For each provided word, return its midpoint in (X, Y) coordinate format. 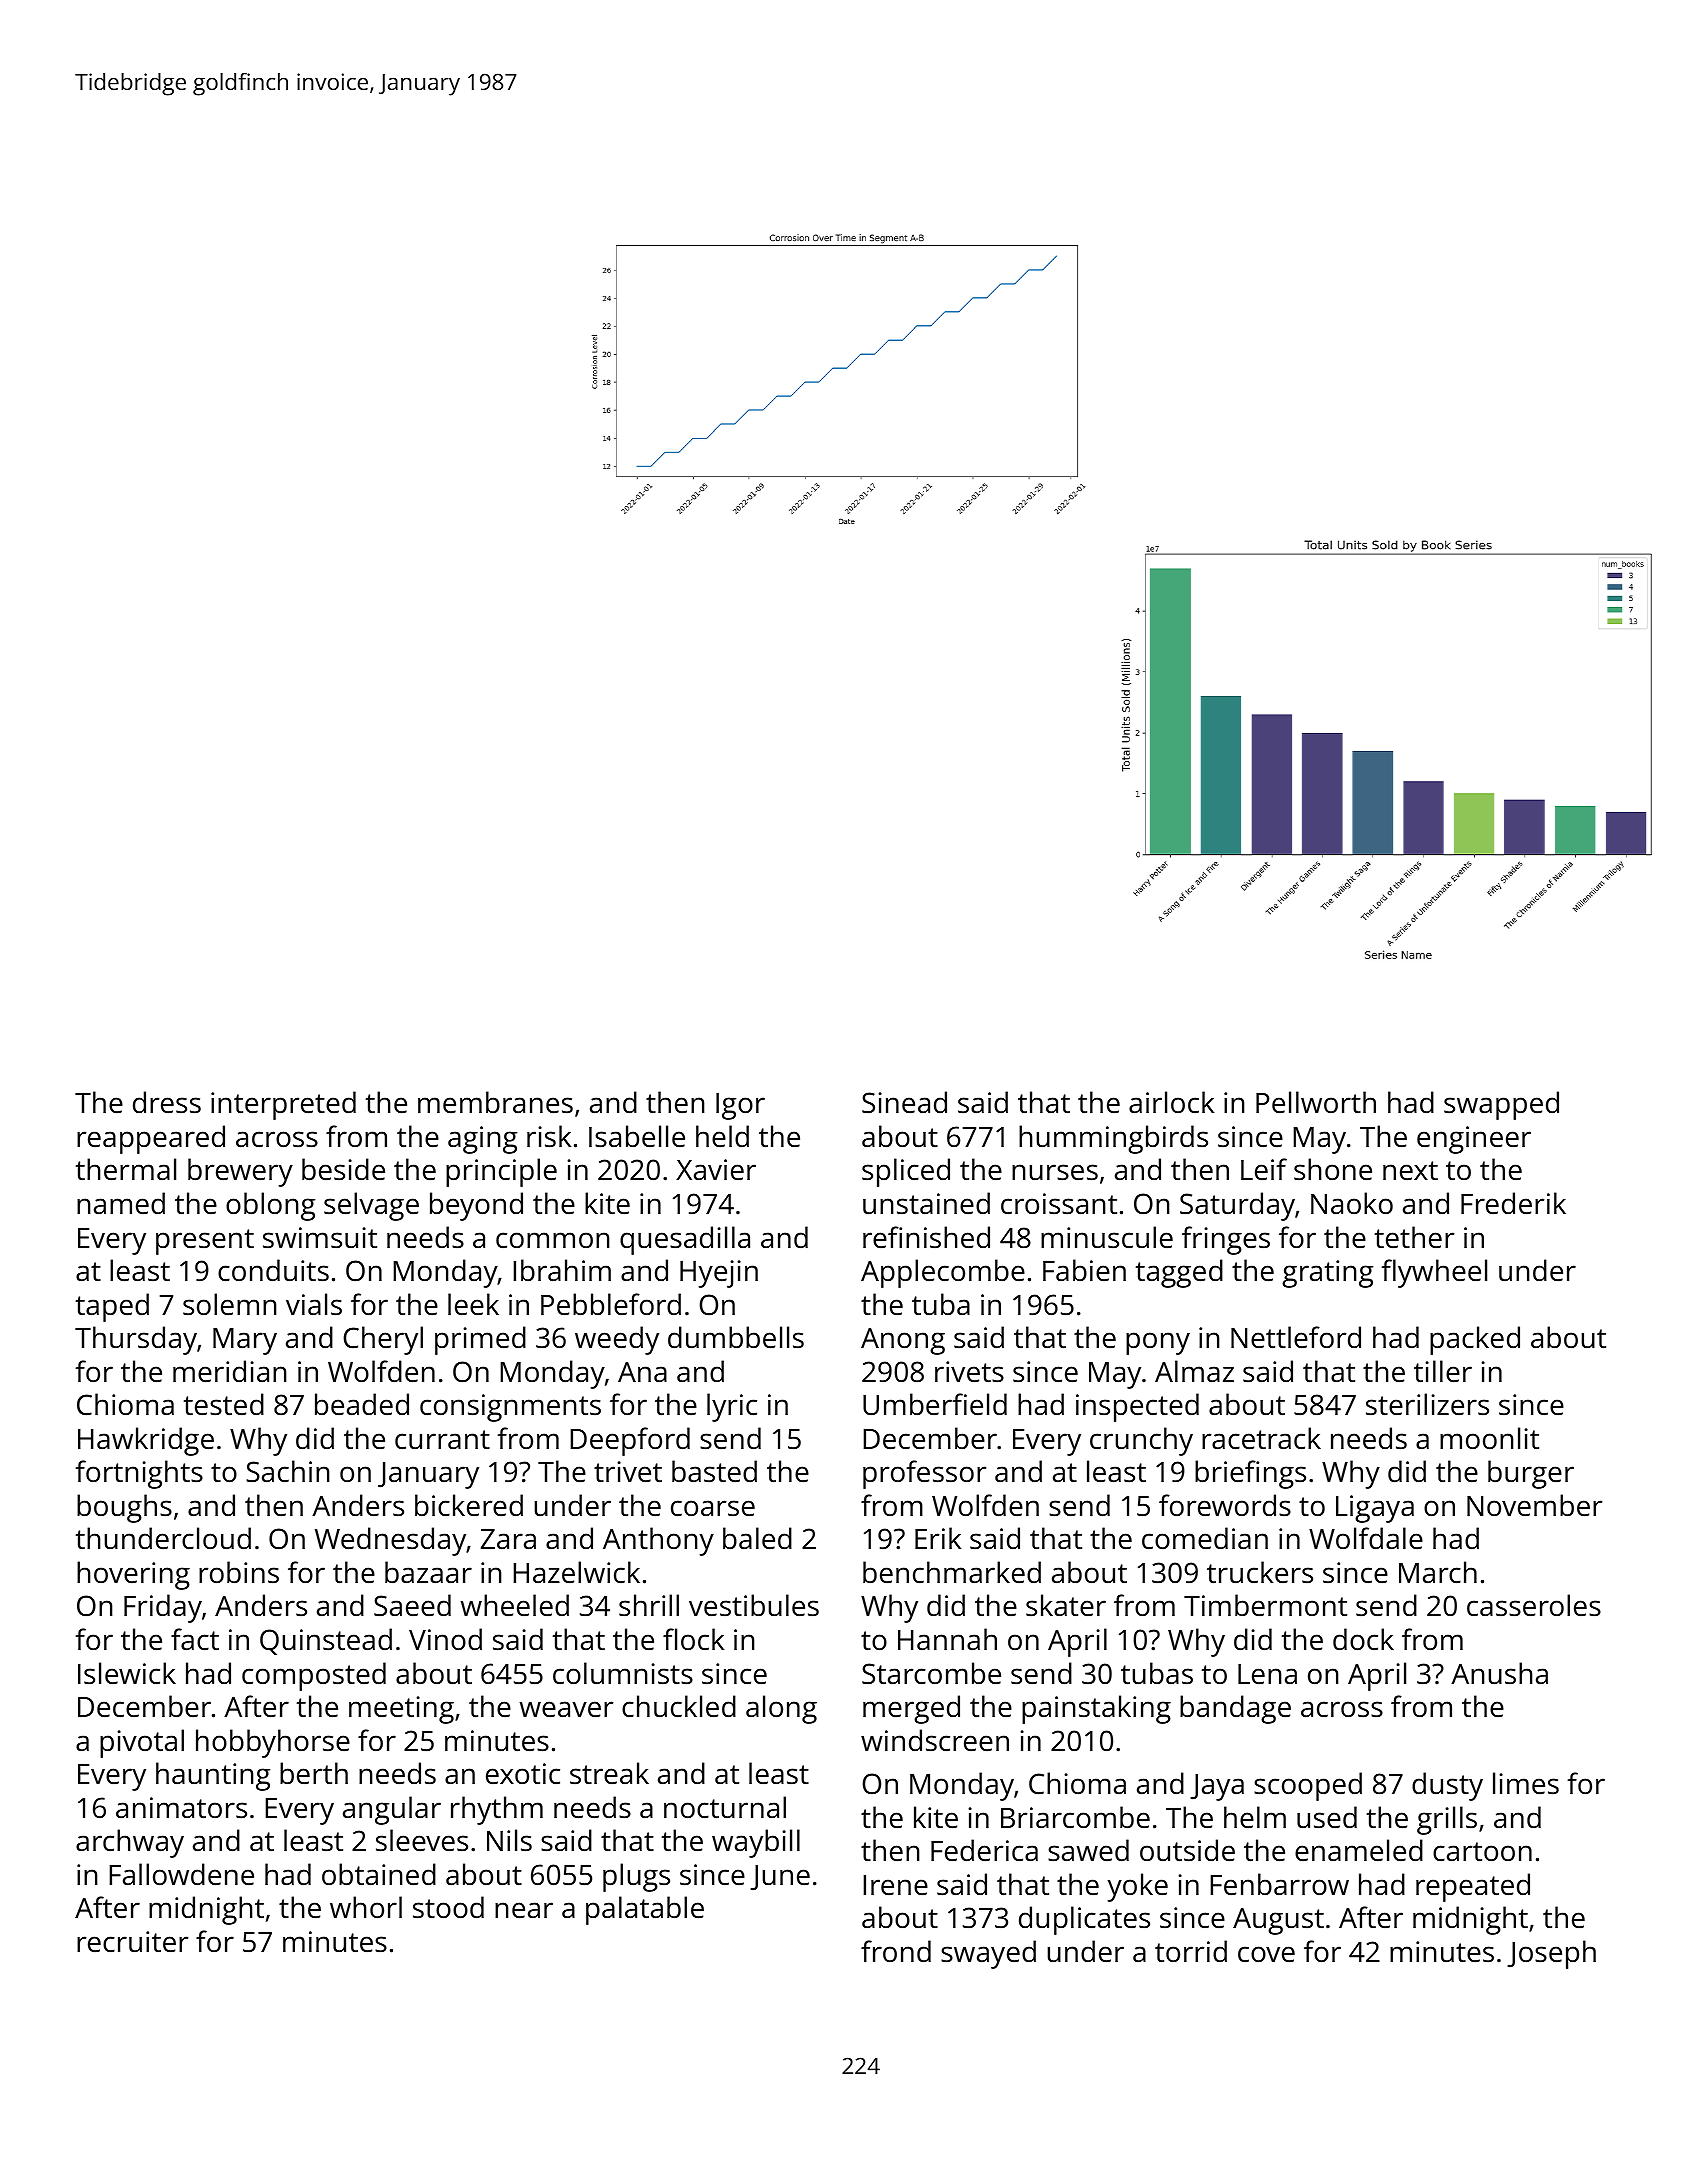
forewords (1225, 1505)
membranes (495, 1102)
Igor (740, 1106)
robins (239, 1572)
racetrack (1261, 1438)
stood (448, 1907)
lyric (732, 1407)
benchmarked (952, 1572)
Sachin (287, 1471)
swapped (1501, 1105)
